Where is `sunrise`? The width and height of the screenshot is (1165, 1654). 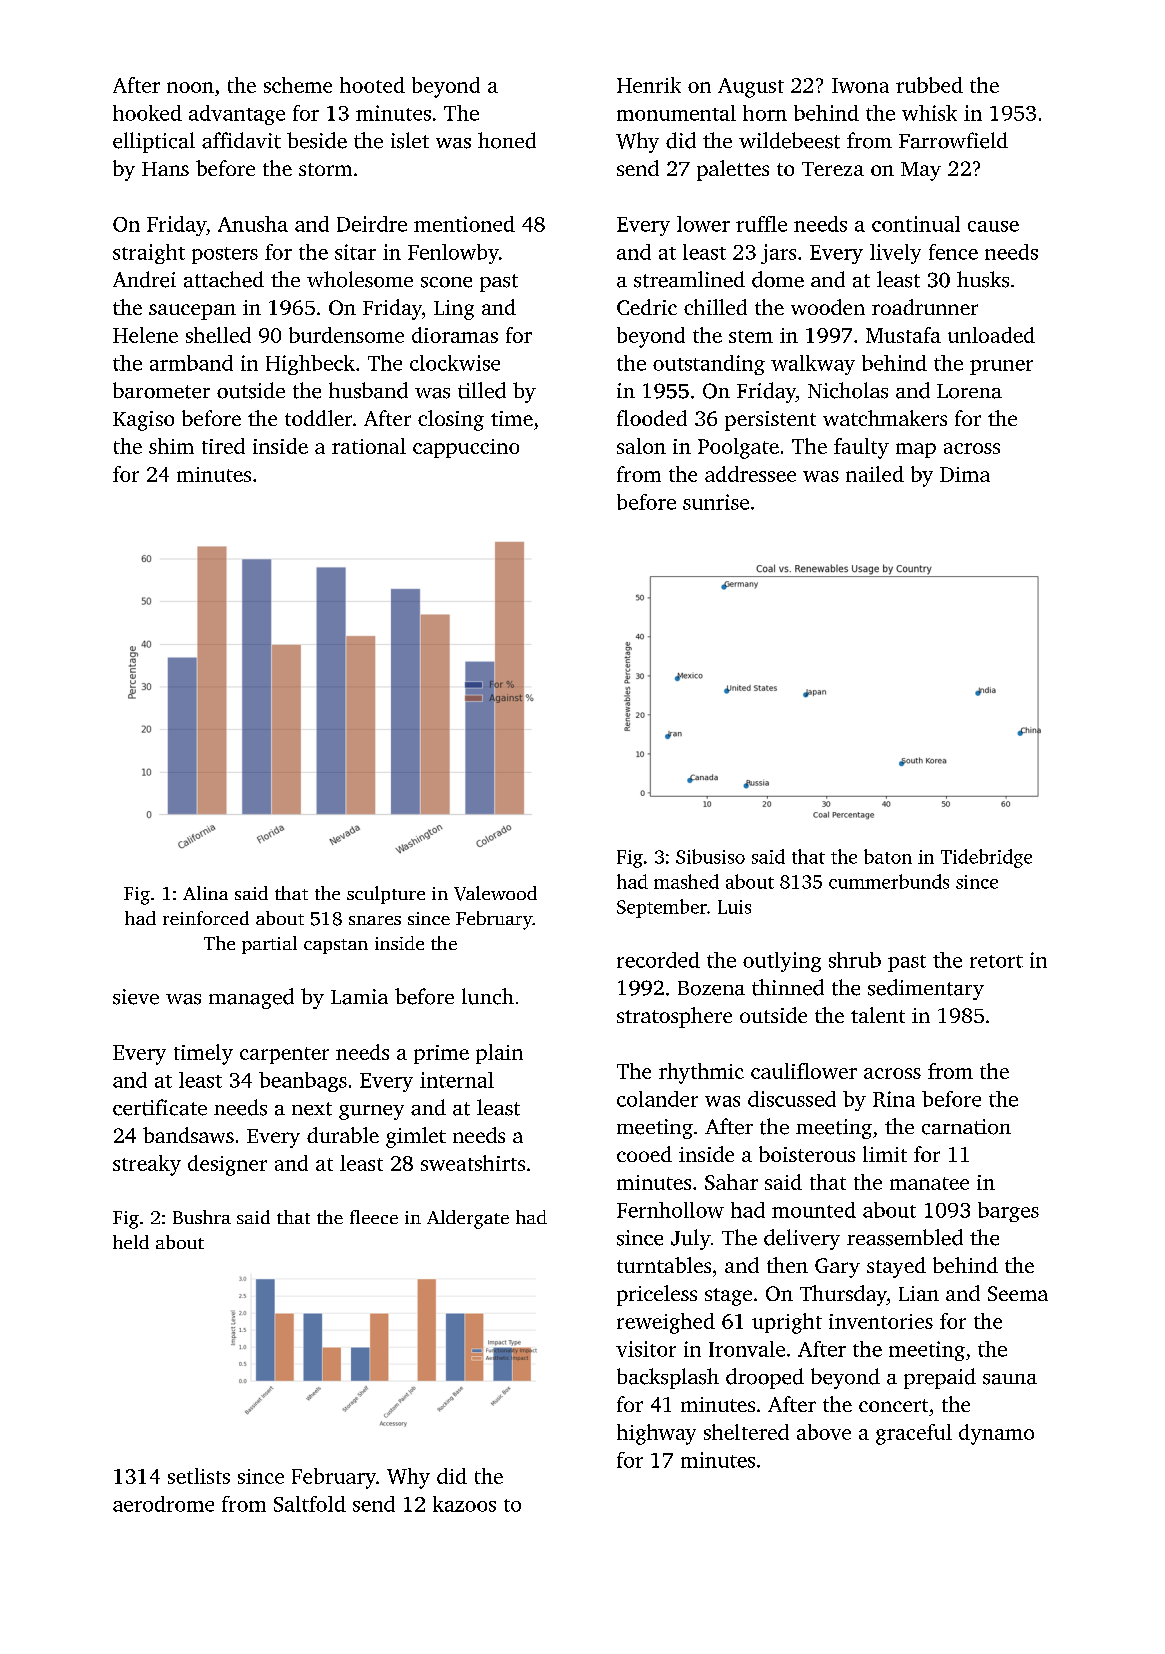 sunrise is located at coordinates (716, 502).
